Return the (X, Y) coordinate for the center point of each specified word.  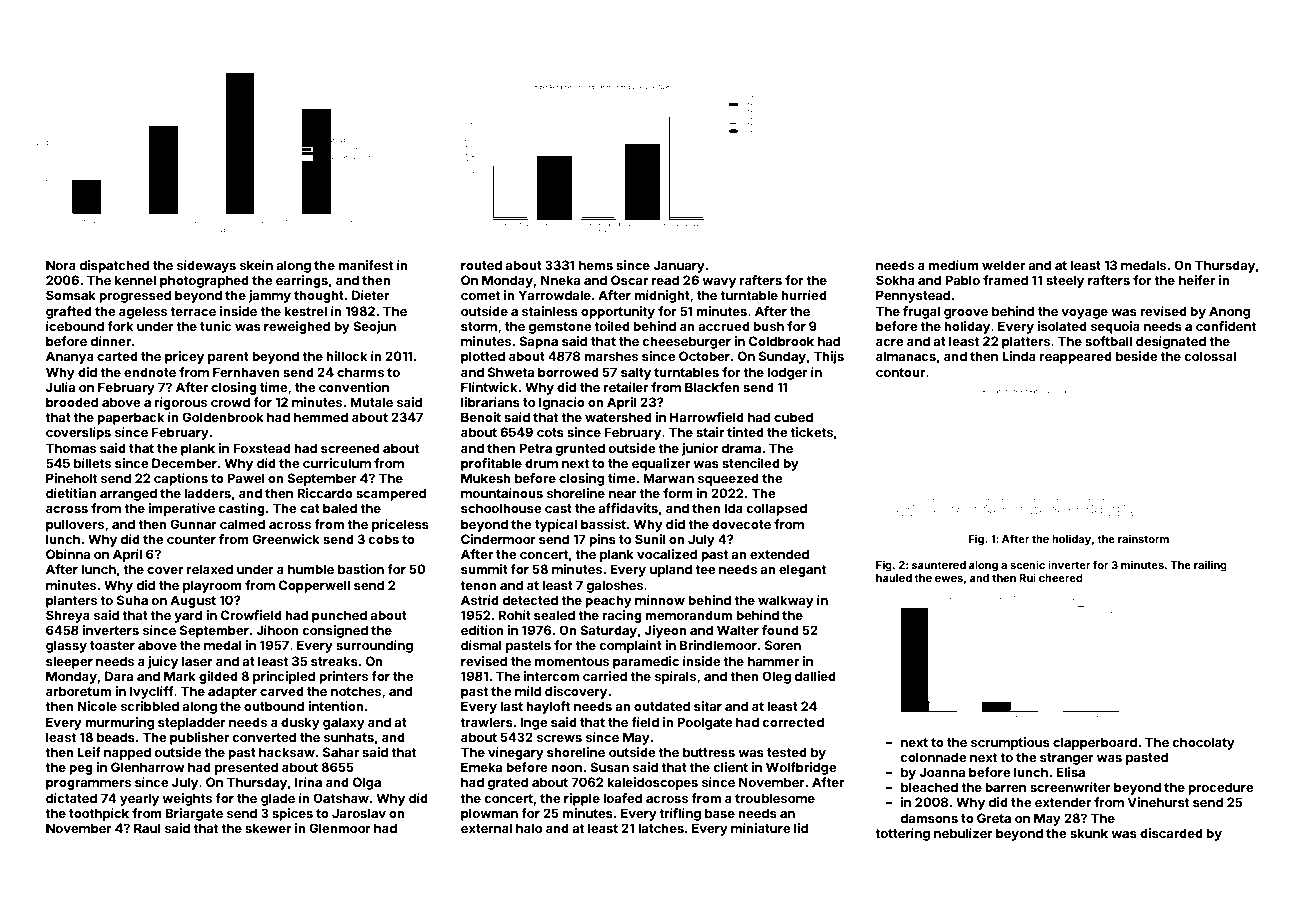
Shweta (511, 372)
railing (1210, 566)
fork (120, 326)
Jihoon (277, 630)
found (780, 630)
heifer (1197, 280)
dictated (71, 798)
